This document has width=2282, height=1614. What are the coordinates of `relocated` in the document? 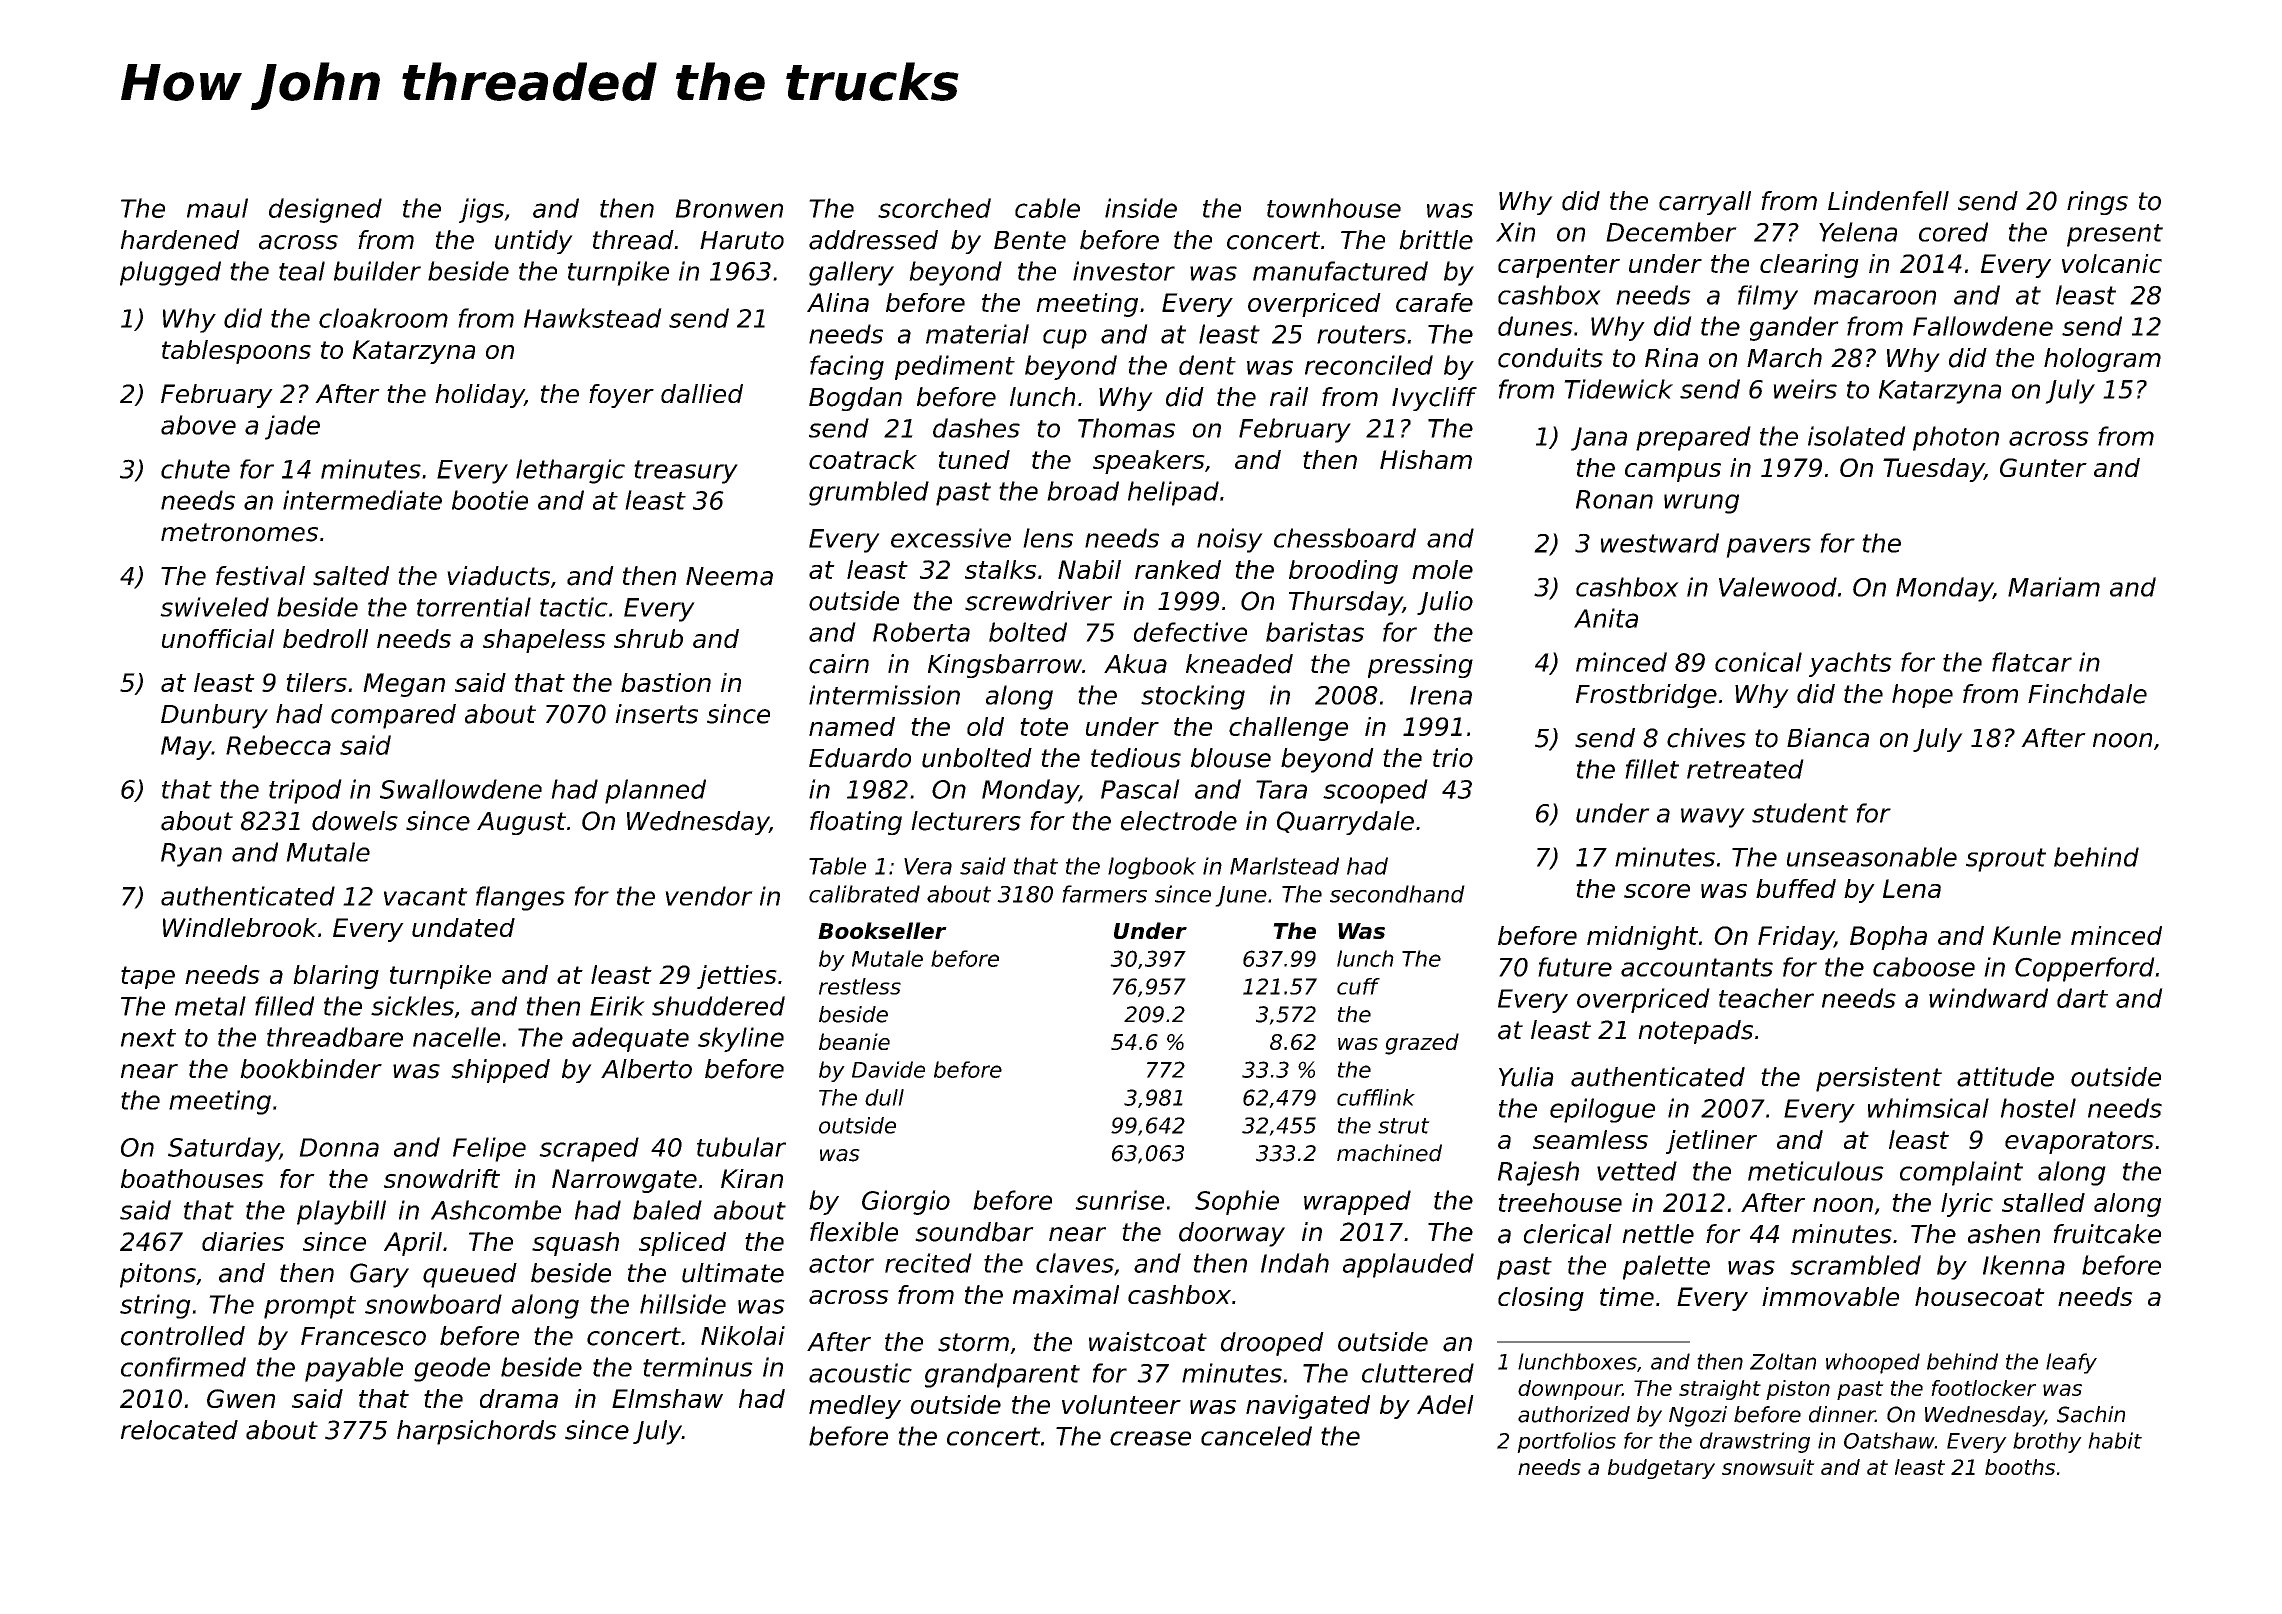 It's located at (179, 1430).
